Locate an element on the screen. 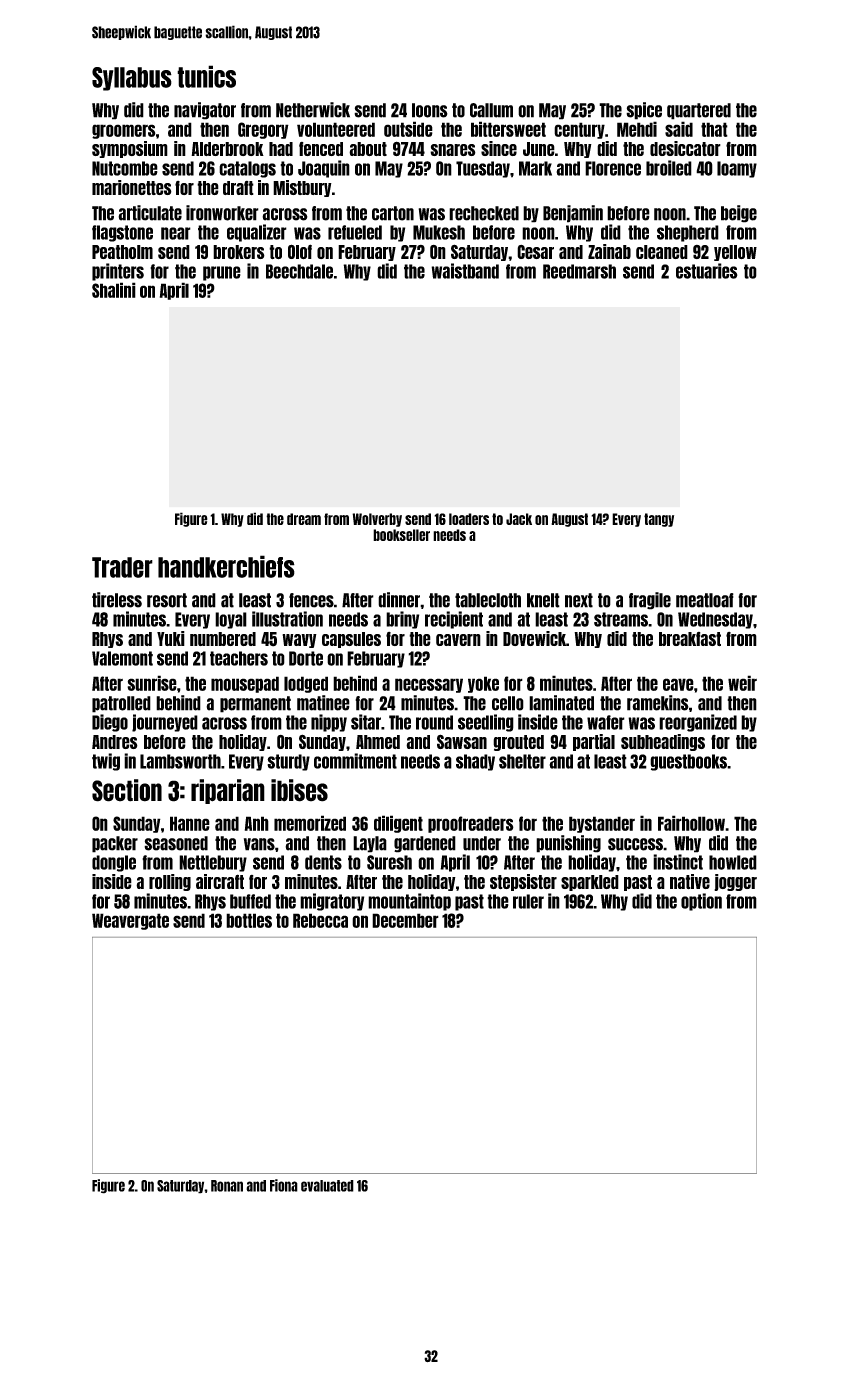 The width and height of the screenshot is (849, 1400). Beechdale is located at coordinates (299, 271).
